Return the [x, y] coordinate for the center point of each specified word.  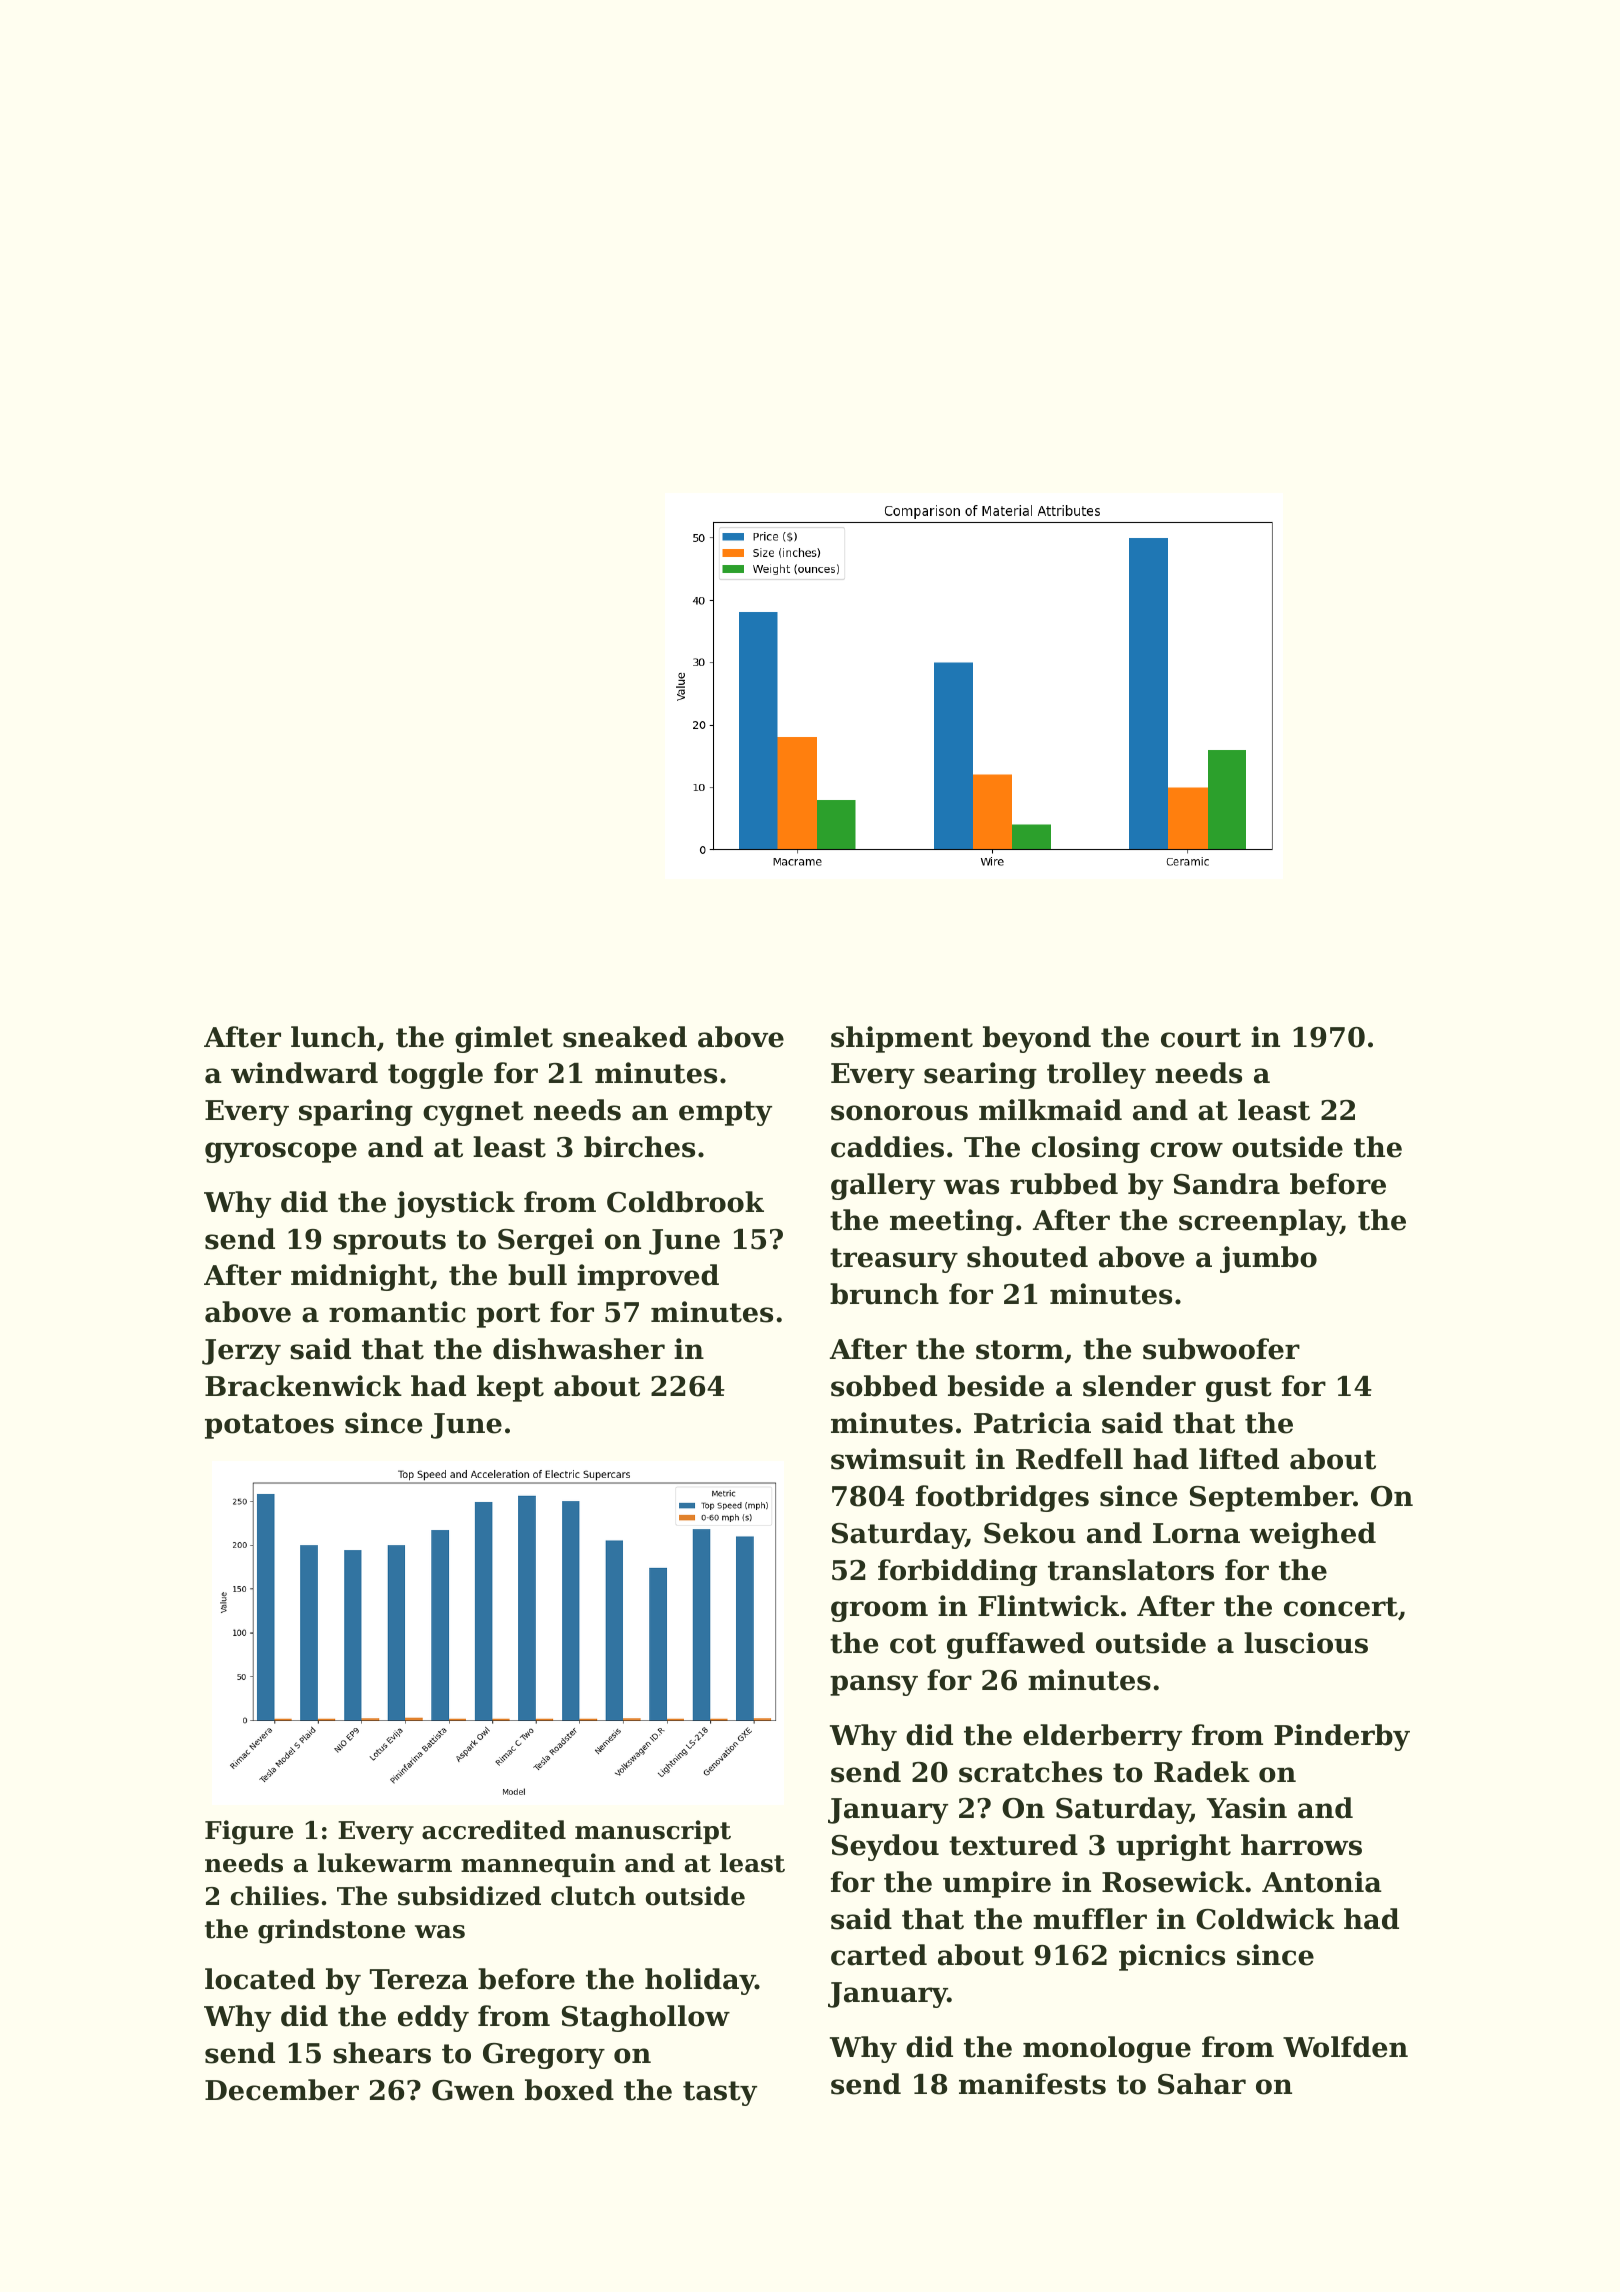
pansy [874, 1685]
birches [639, 1147]
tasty [720, 2093]
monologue [1107, 2049]
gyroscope [281, 1152]
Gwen [473, 2090]
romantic [397, 1312]
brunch [884, 1294]
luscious [1306, 1643]
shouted [1027, 1257]
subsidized [469, 1896]
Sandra [1227, 1184]
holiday [700, 1981]
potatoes [269, 1426]
